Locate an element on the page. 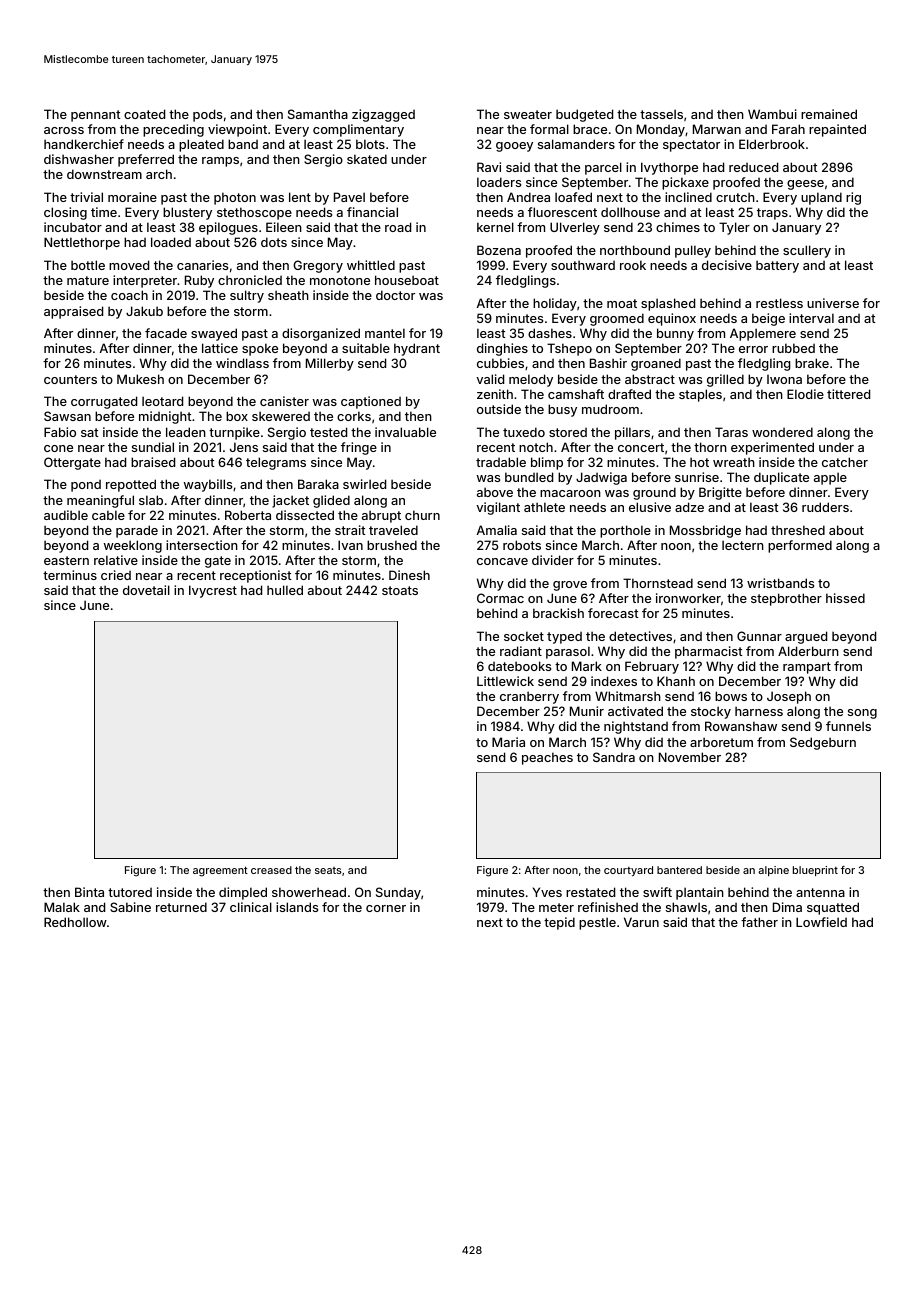 The width and height of the page is (924, 1308). chimes is located at coordinates (678, 227).
